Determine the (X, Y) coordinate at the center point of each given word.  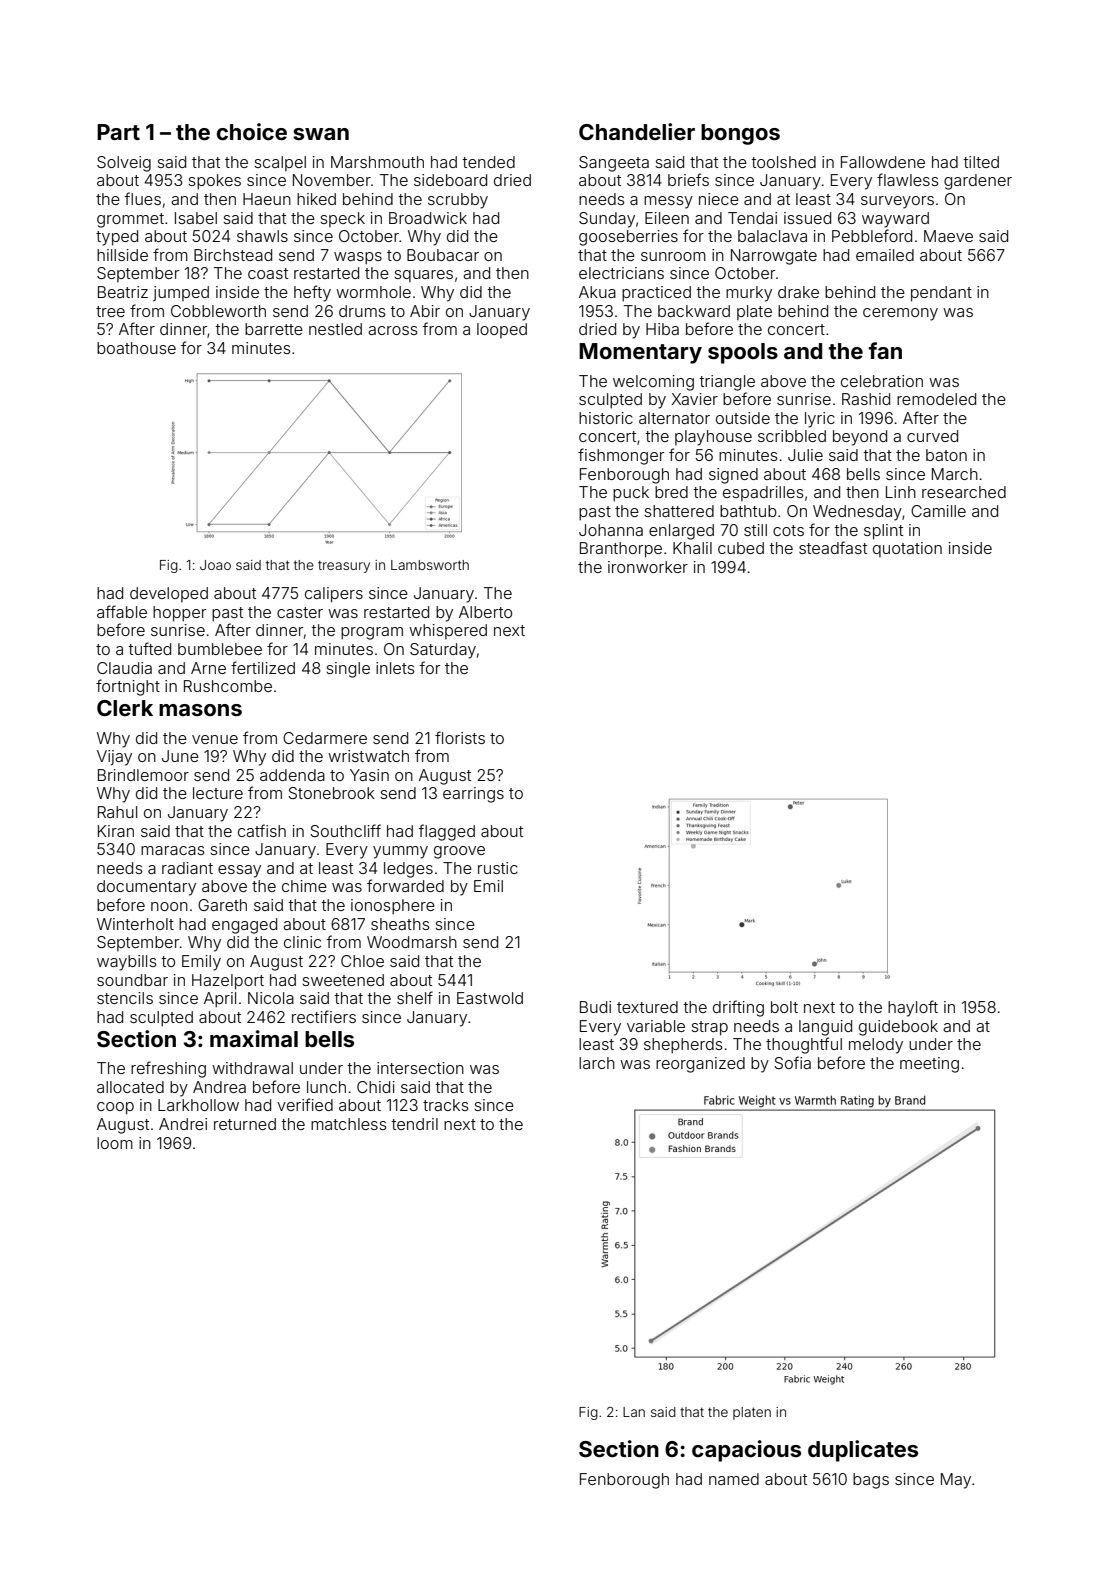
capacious (746, 1451)
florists (460, 737)
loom (115, 1143)
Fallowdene (883, 162)
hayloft (913, 1008)
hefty (312, 293)
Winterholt (135, 924)
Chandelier (637, 131)
